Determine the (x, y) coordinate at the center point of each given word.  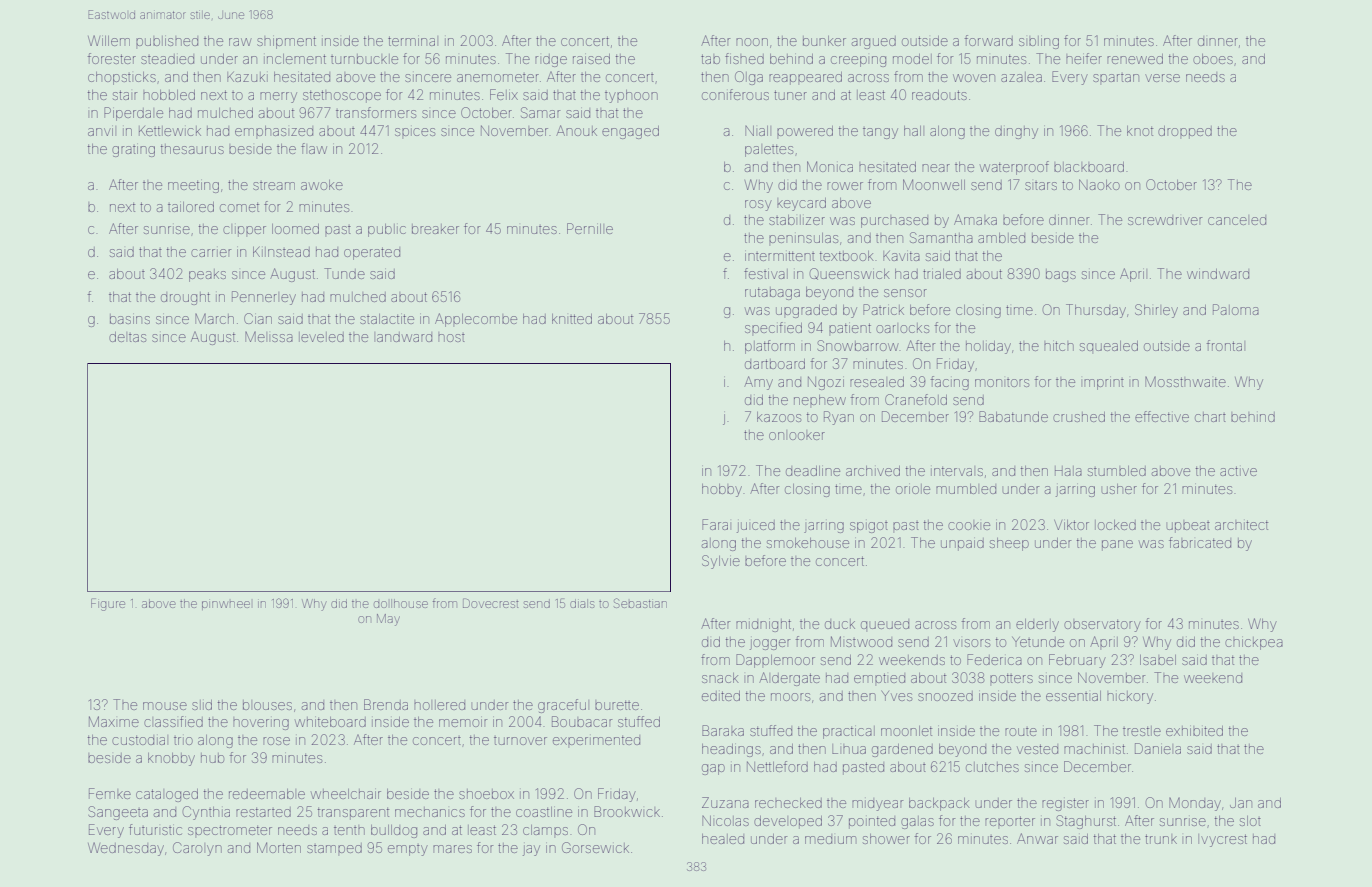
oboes (1213, 59)
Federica (994, 659)
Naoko (1099, 184)
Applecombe (476, 320)
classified (173, 721)
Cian (258, 318)
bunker (824, 41)
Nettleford (777, 766)
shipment (286, 42)
